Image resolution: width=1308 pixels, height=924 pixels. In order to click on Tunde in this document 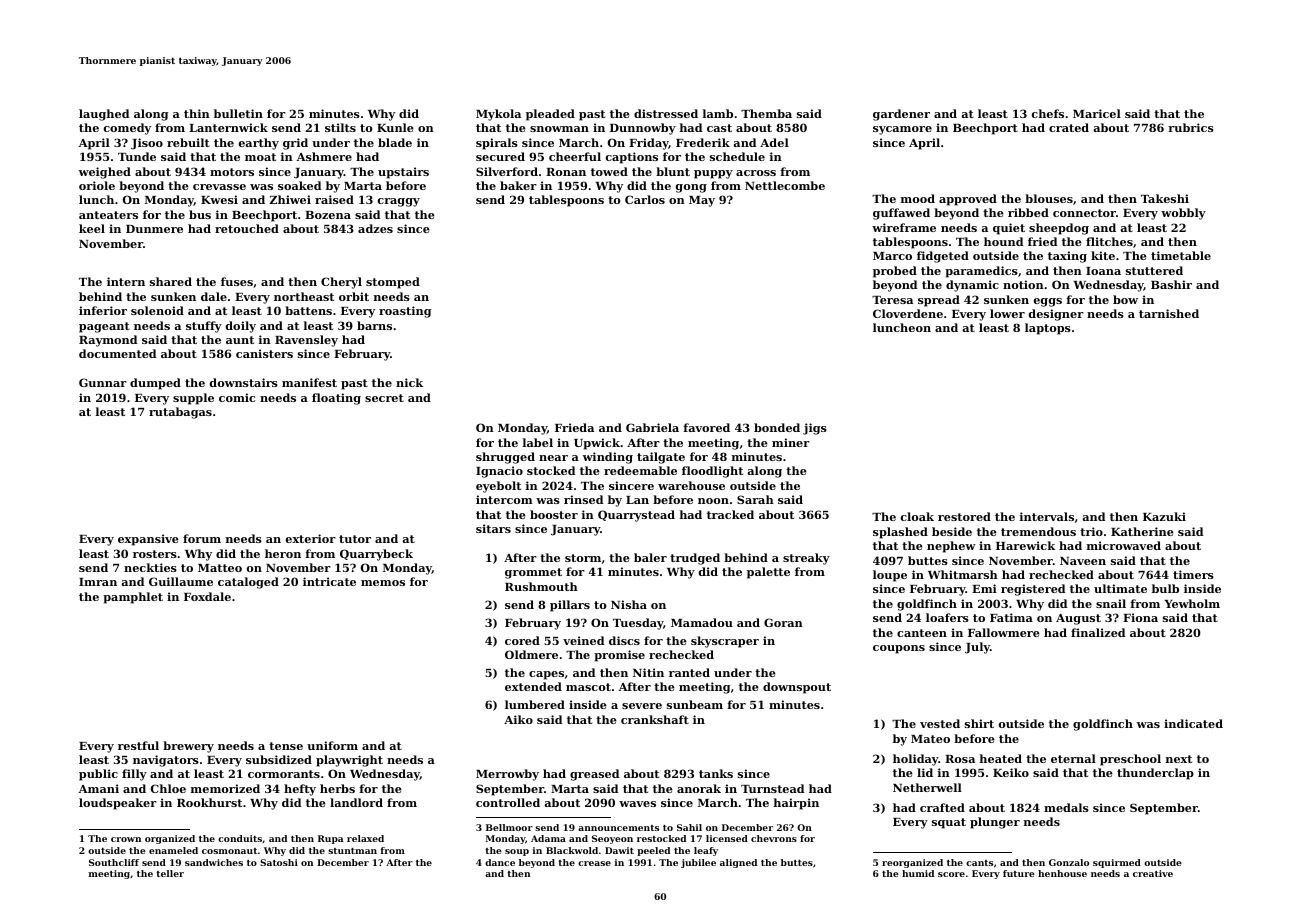, I will do `click(137, 156)`.
